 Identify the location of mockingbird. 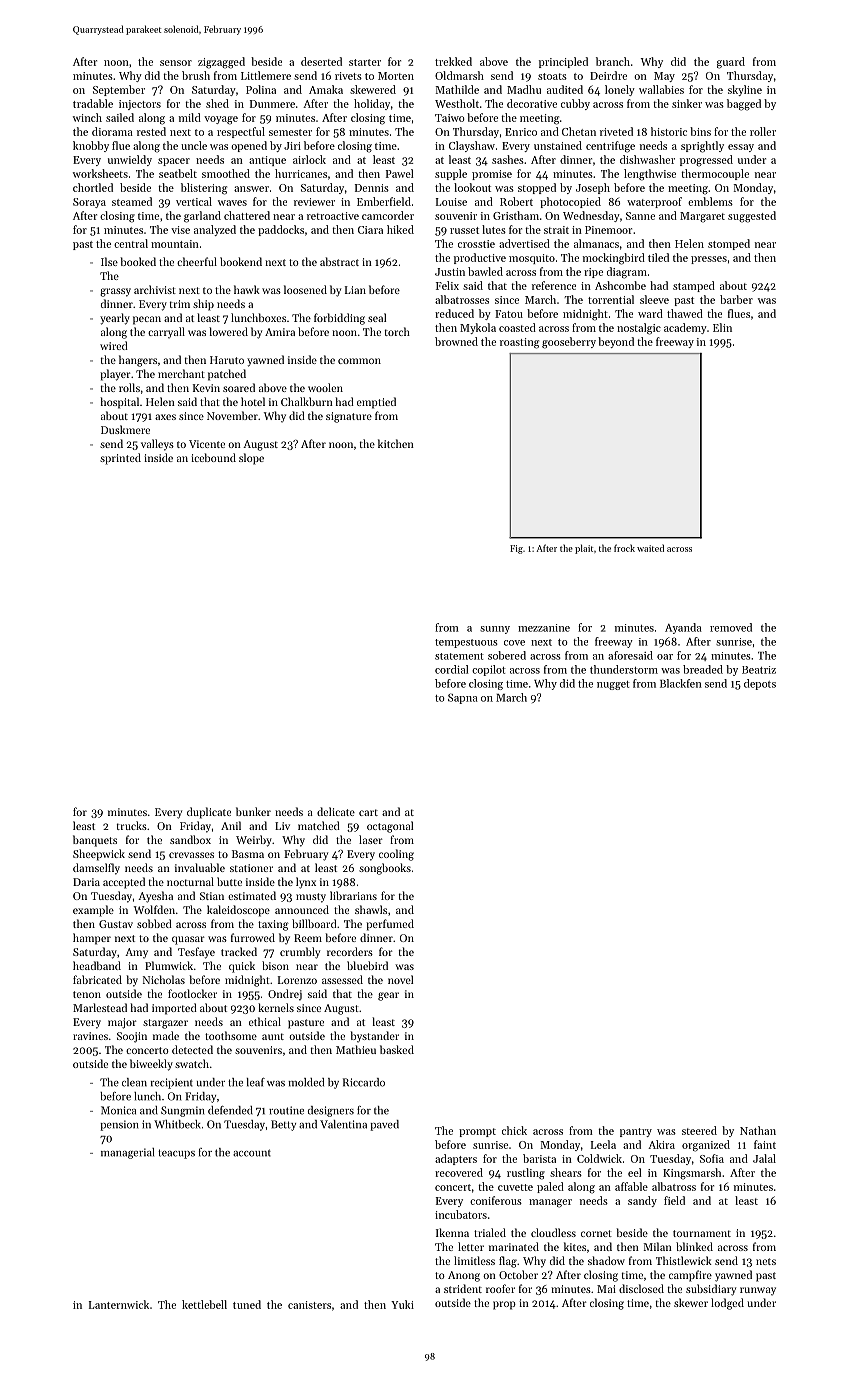
(614, 259).
